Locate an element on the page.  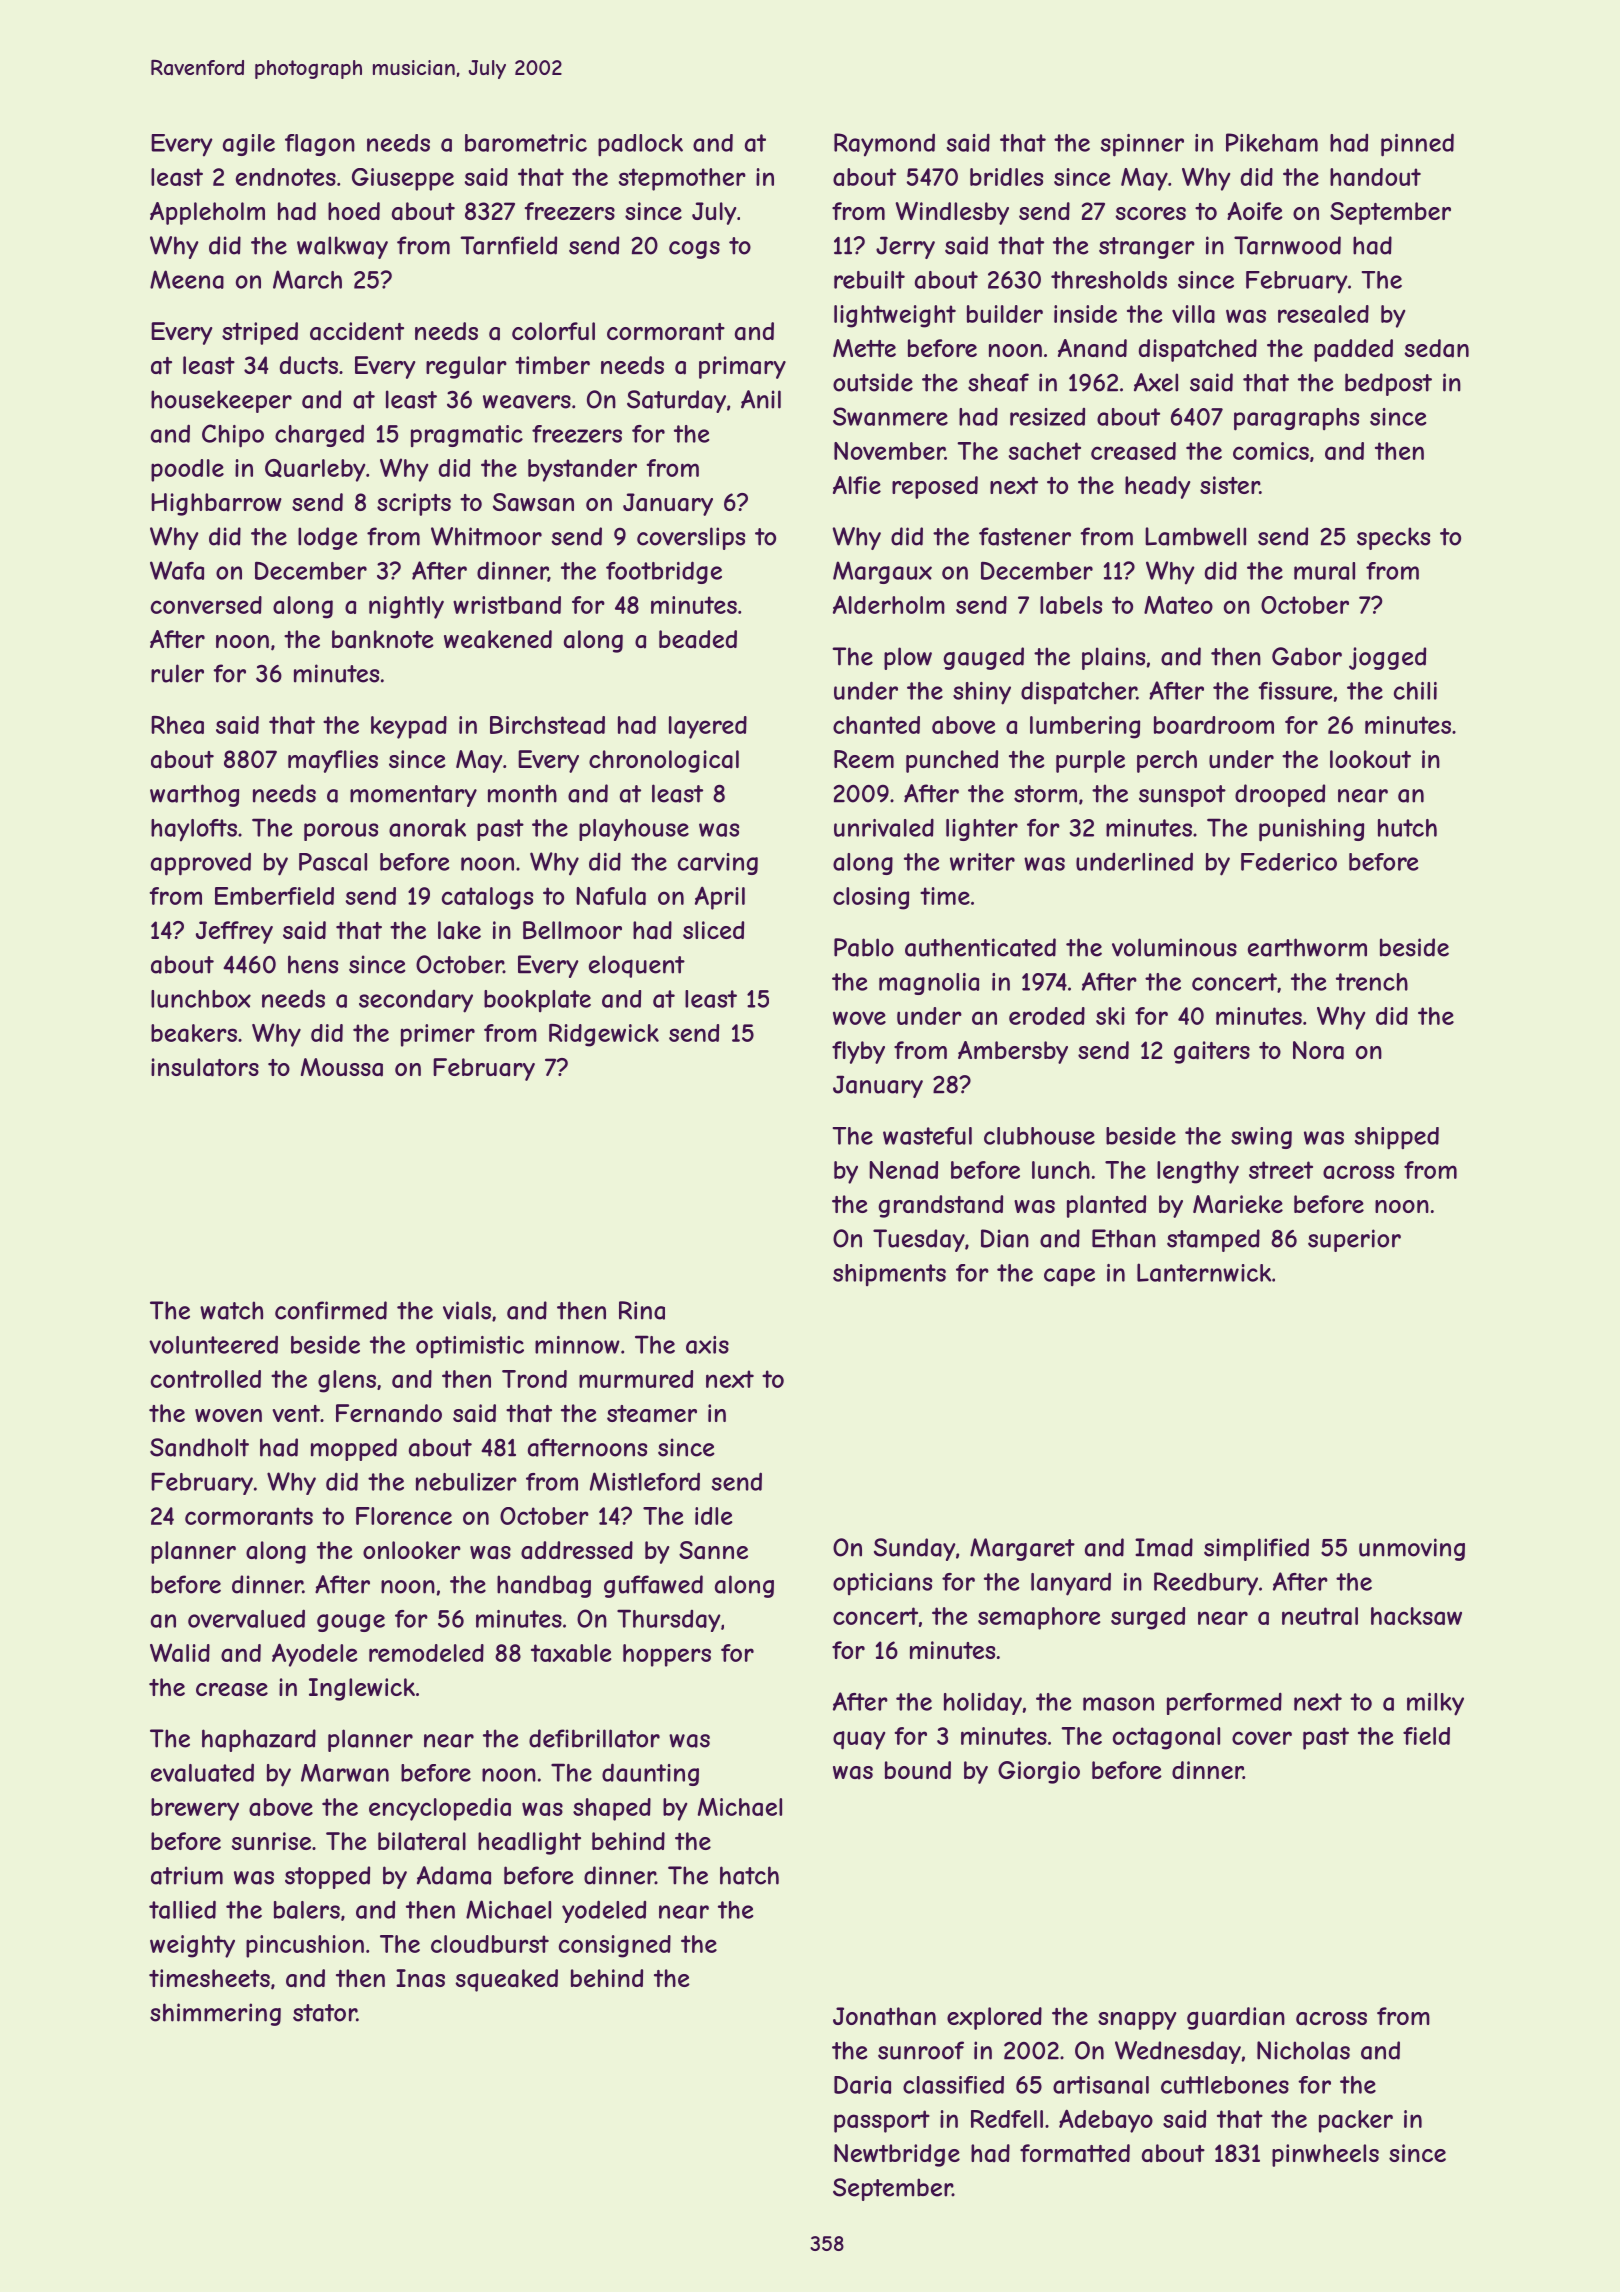
Lanternwick is located at coordinates (1204, 1272).
